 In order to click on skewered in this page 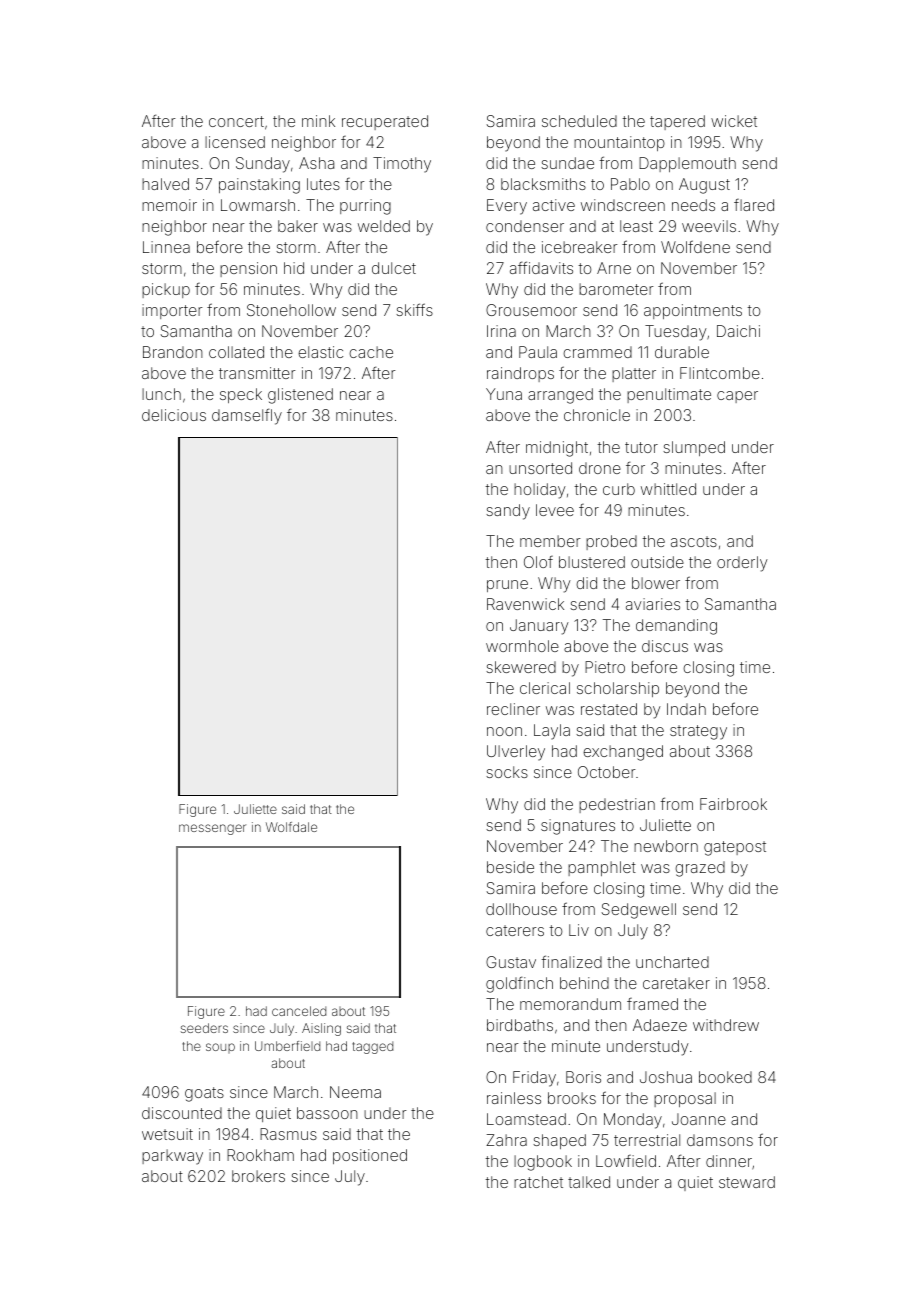, I will do `click(521, 667)`.
